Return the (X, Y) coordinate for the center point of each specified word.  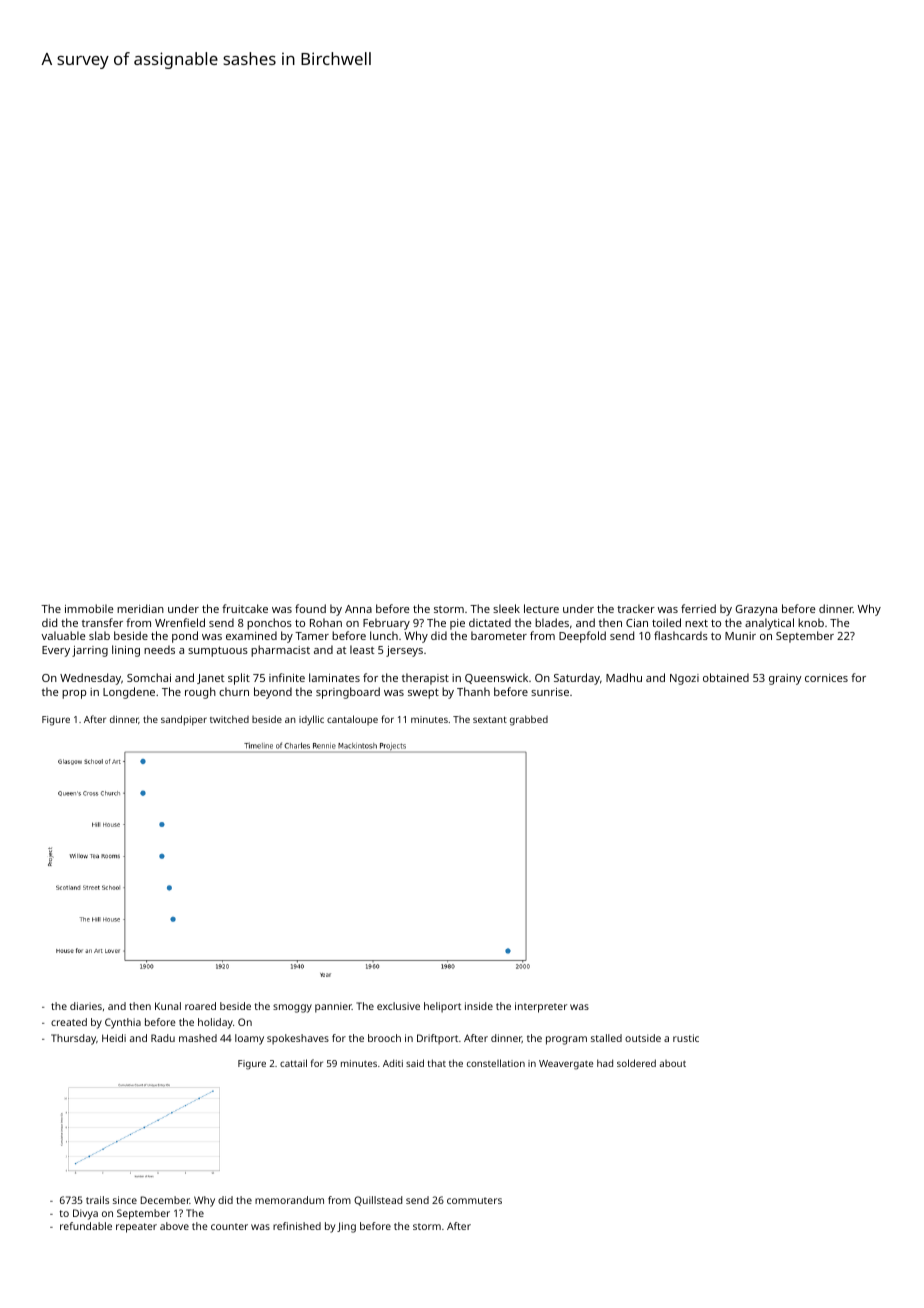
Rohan (326, 622)
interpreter (541, 1007)
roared (200, 1006)
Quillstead (378, 1201)
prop (74, 694)
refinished (297, 1226)
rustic (686, 1038)
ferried (698, 608)
